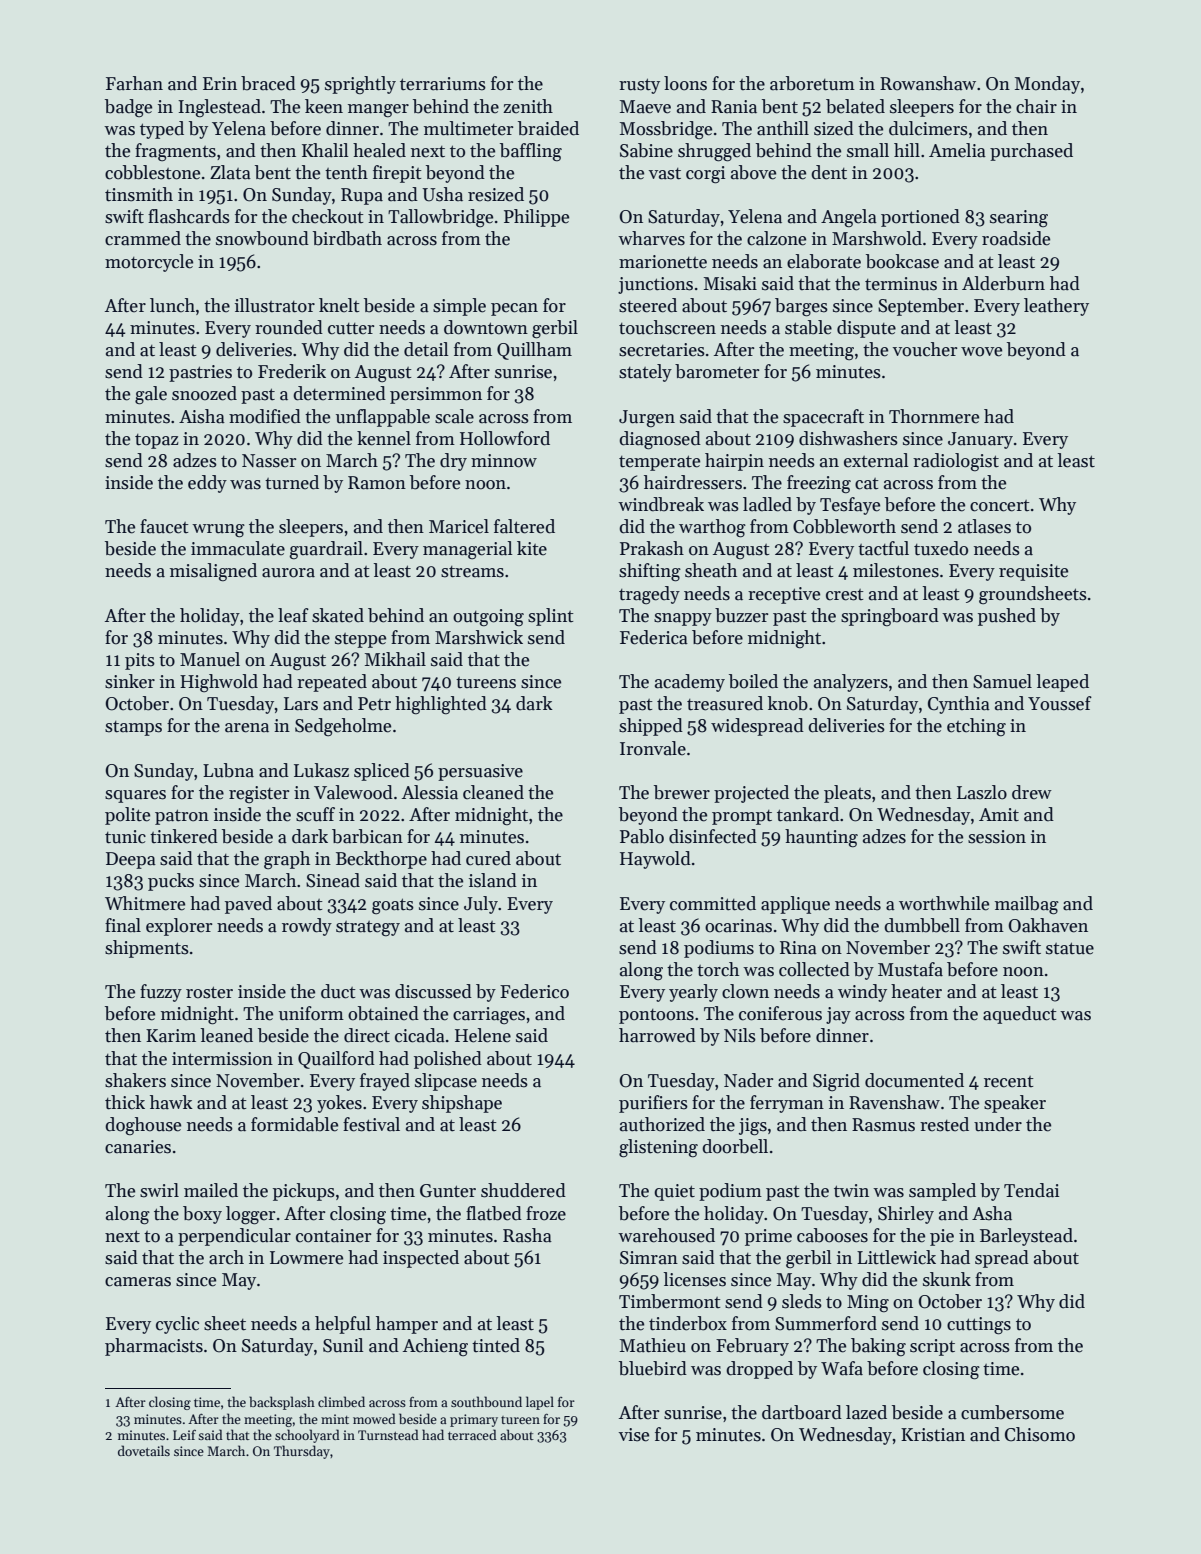  Describe the element at coordinates (383, 418) in the screenshot. I see `unflappable` at that location.
